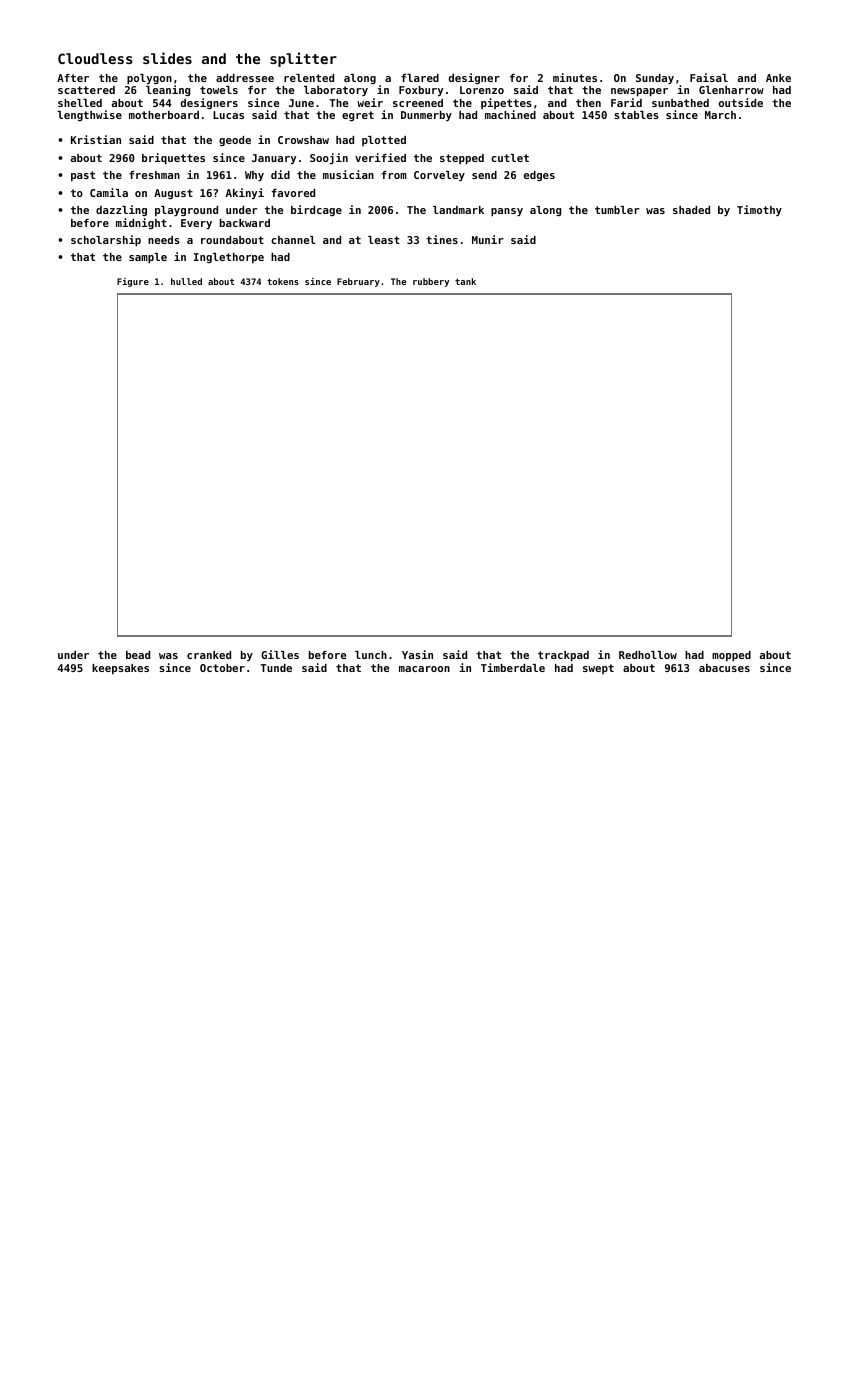 The height and width of the document is (1400, 849). I want to click on tank, so click(465, 281).
